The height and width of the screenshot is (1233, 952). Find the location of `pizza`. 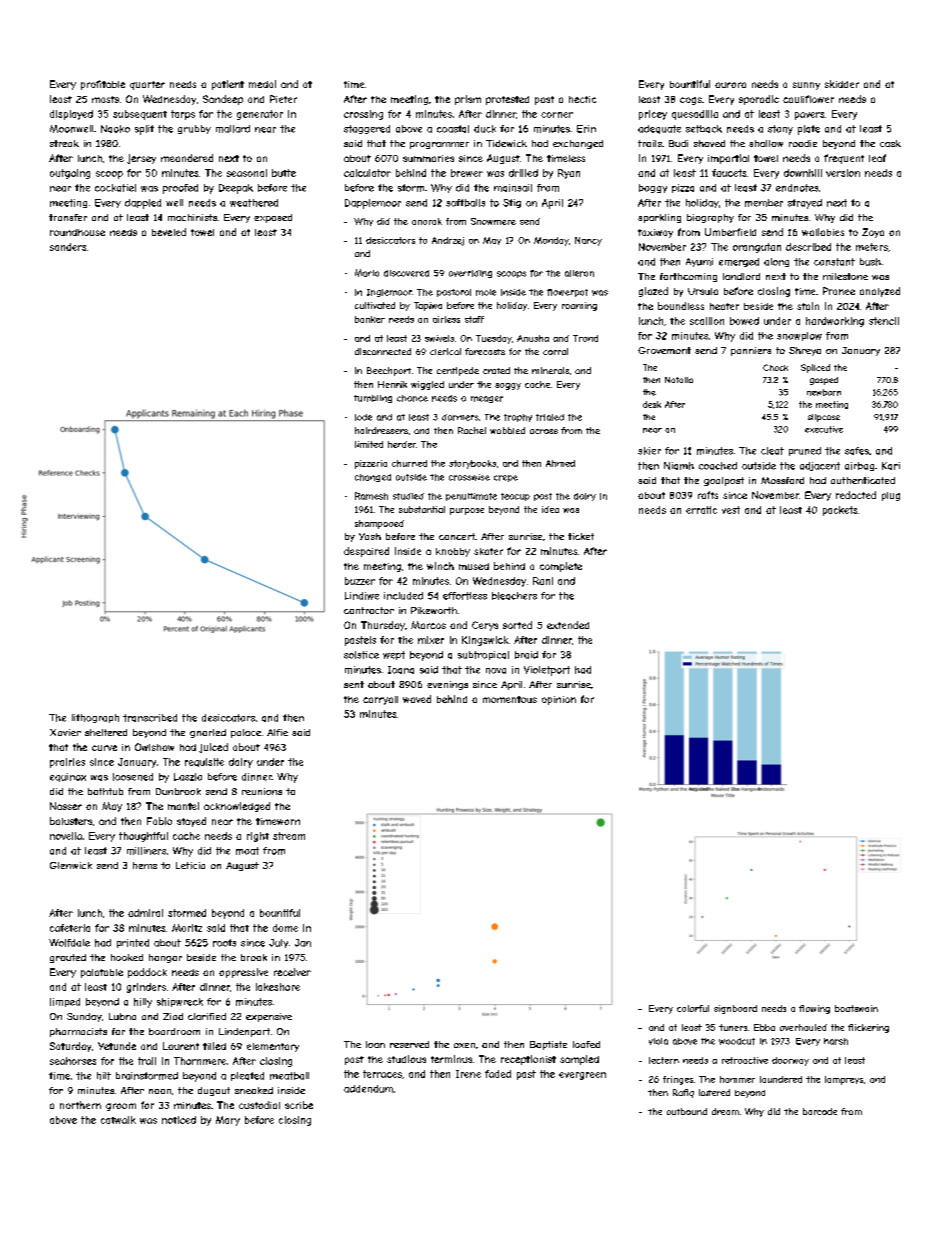

pizza is located at coordinates (683, 188).
